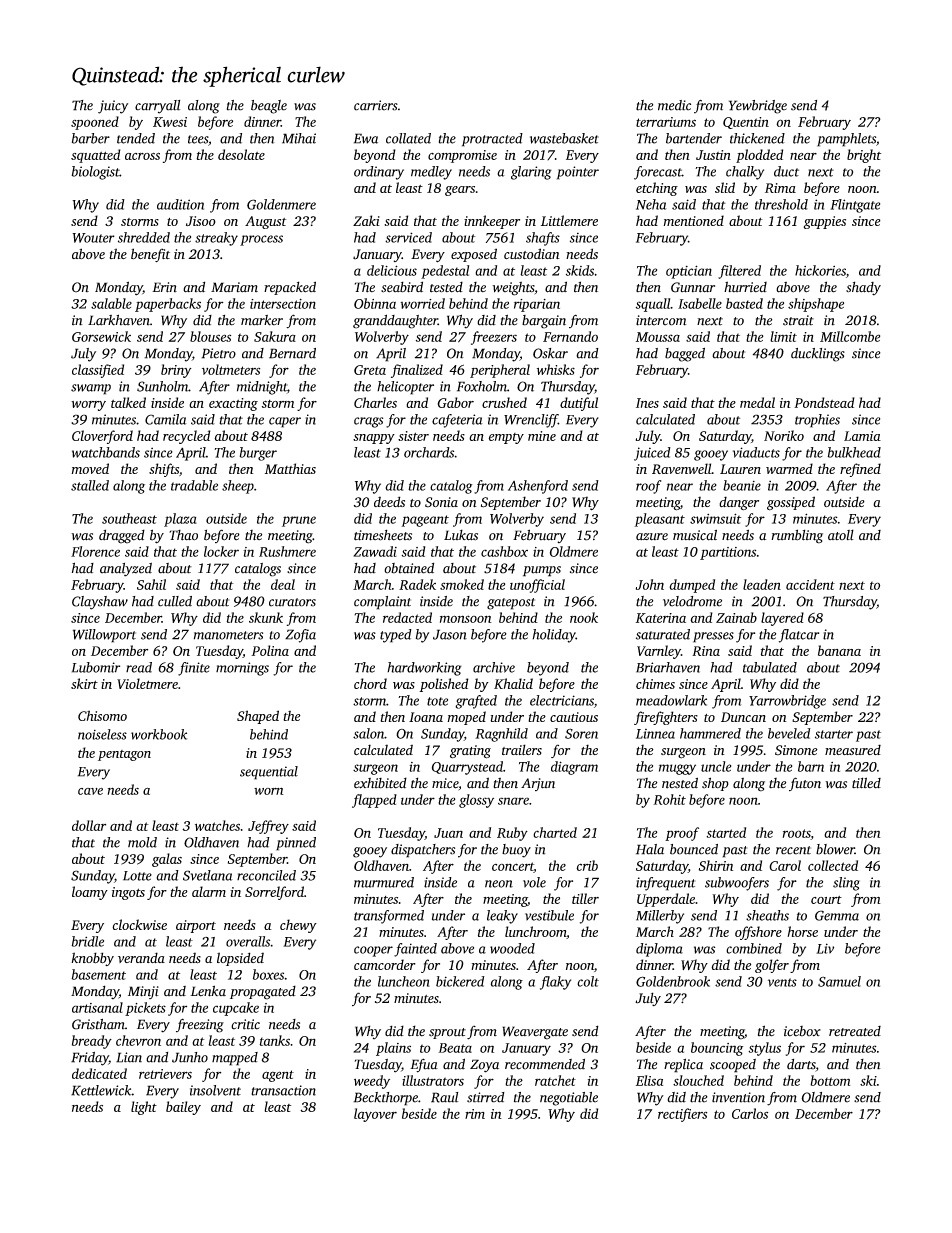 This screenshot has height=1233, width=952. Describe the element at coordinates (170, 122) in the screenshot. I see `Kwesi` at that location.
